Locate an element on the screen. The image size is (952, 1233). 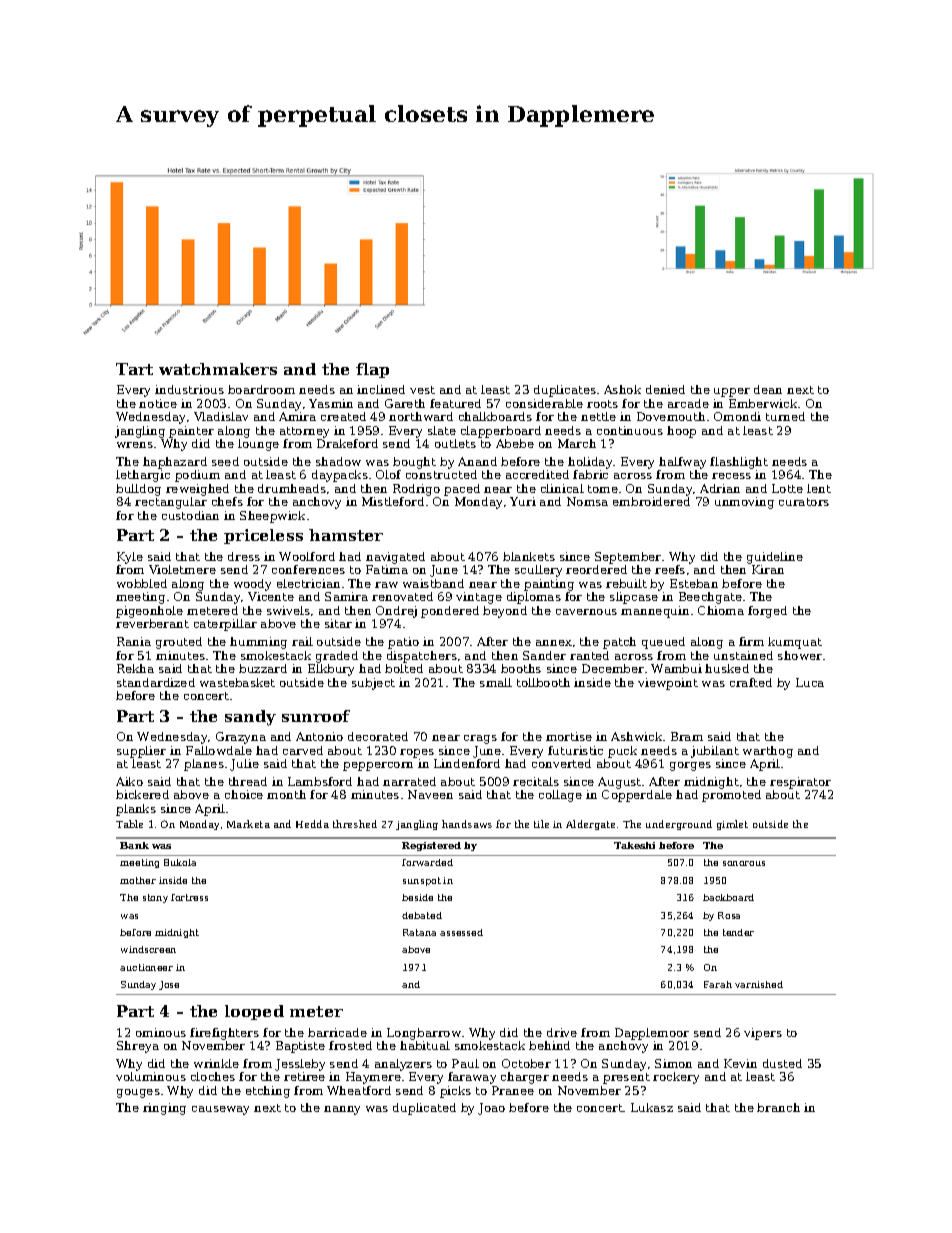
queued is located at coordinates (663, 643).
